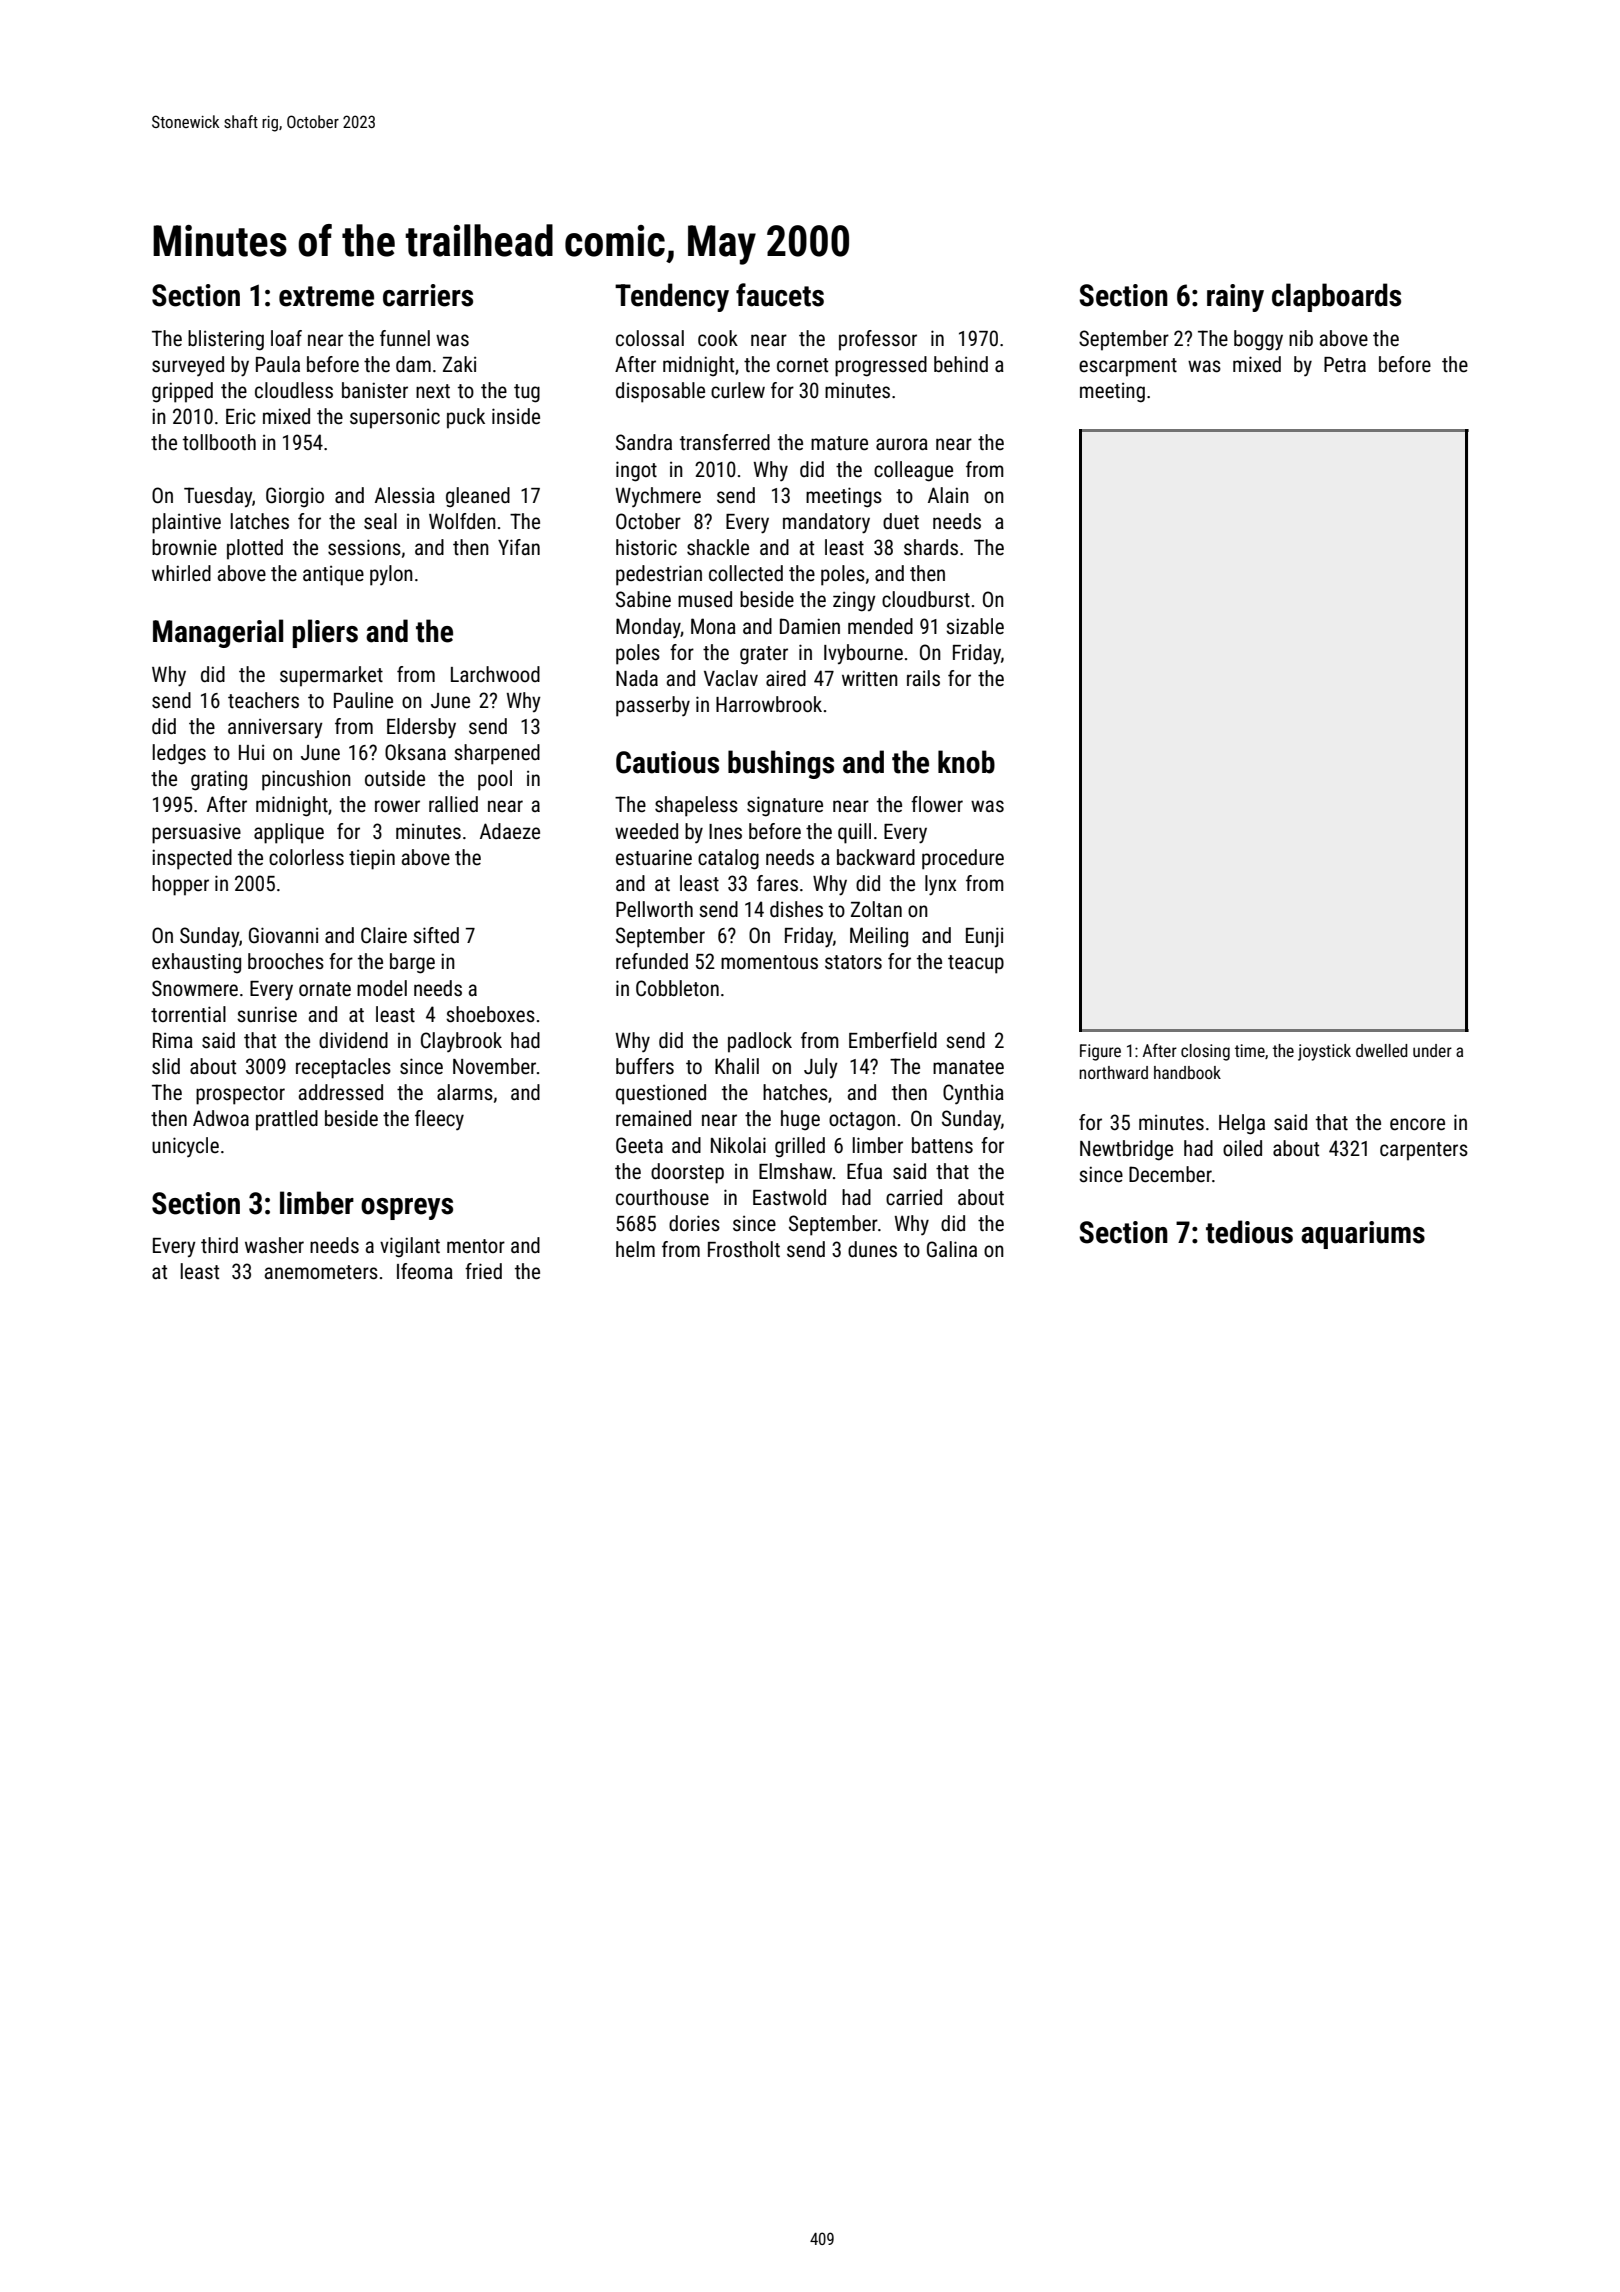  Describe the element at coordinates (952, 1249) in the screenshot. I see `Galina` at that location.
